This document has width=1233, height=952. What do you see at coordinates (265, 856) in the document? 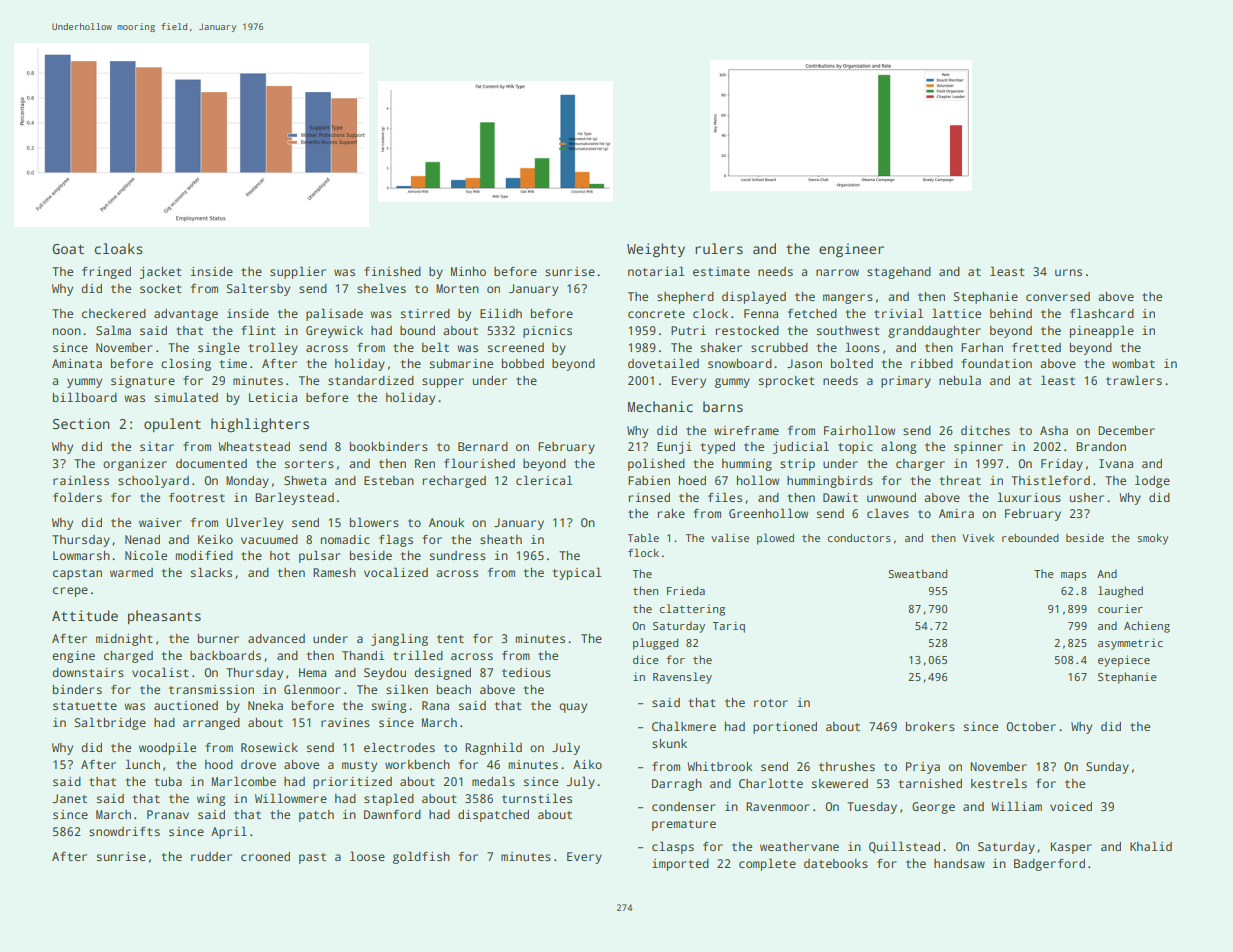
I see `crooned` at bounding box center [265, 856].
